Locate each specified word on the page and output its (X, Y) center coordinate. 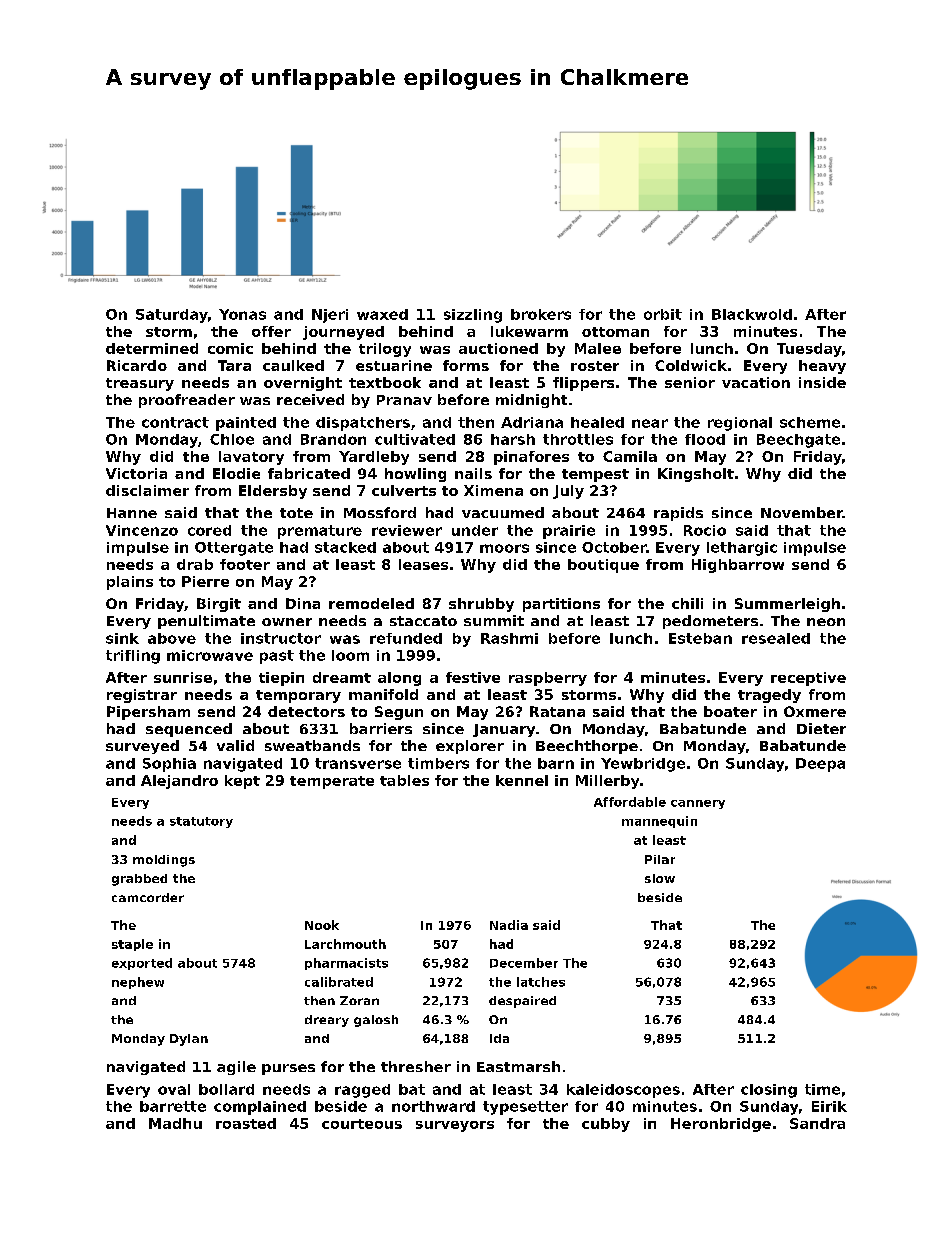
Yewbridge (643, 765)
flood (705, 439)
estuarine (394, 365)
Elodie (236, 473)
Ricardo (137, 365)
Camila (630, 456)
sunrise (183, 677)
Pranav (404, 400)
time (822, 1089)
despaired (522, 1002)
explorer (470, 747)
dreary (327, 1021)
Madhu (175, 1123)
